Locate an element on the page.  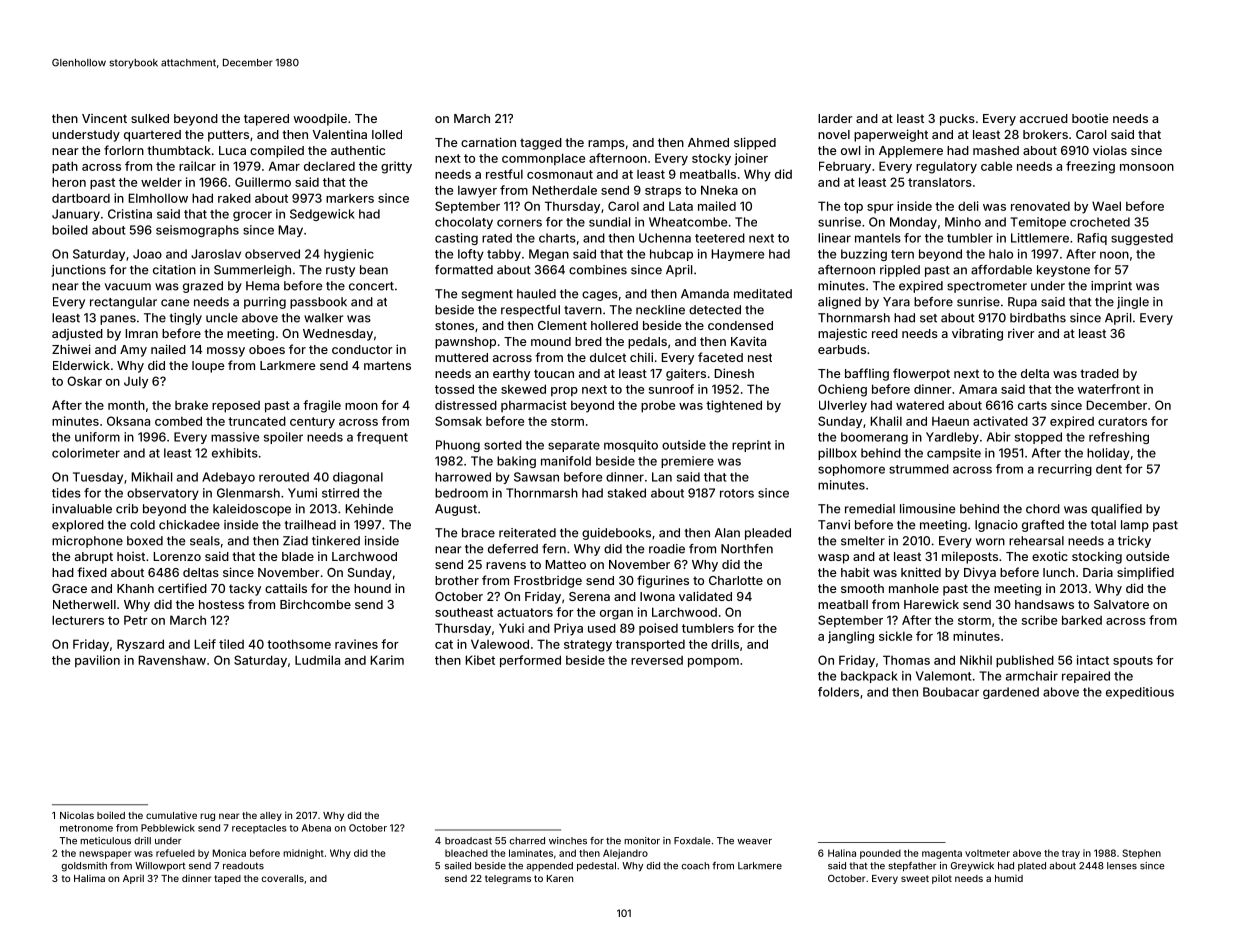
validated is located at coordinates (705, 596).
